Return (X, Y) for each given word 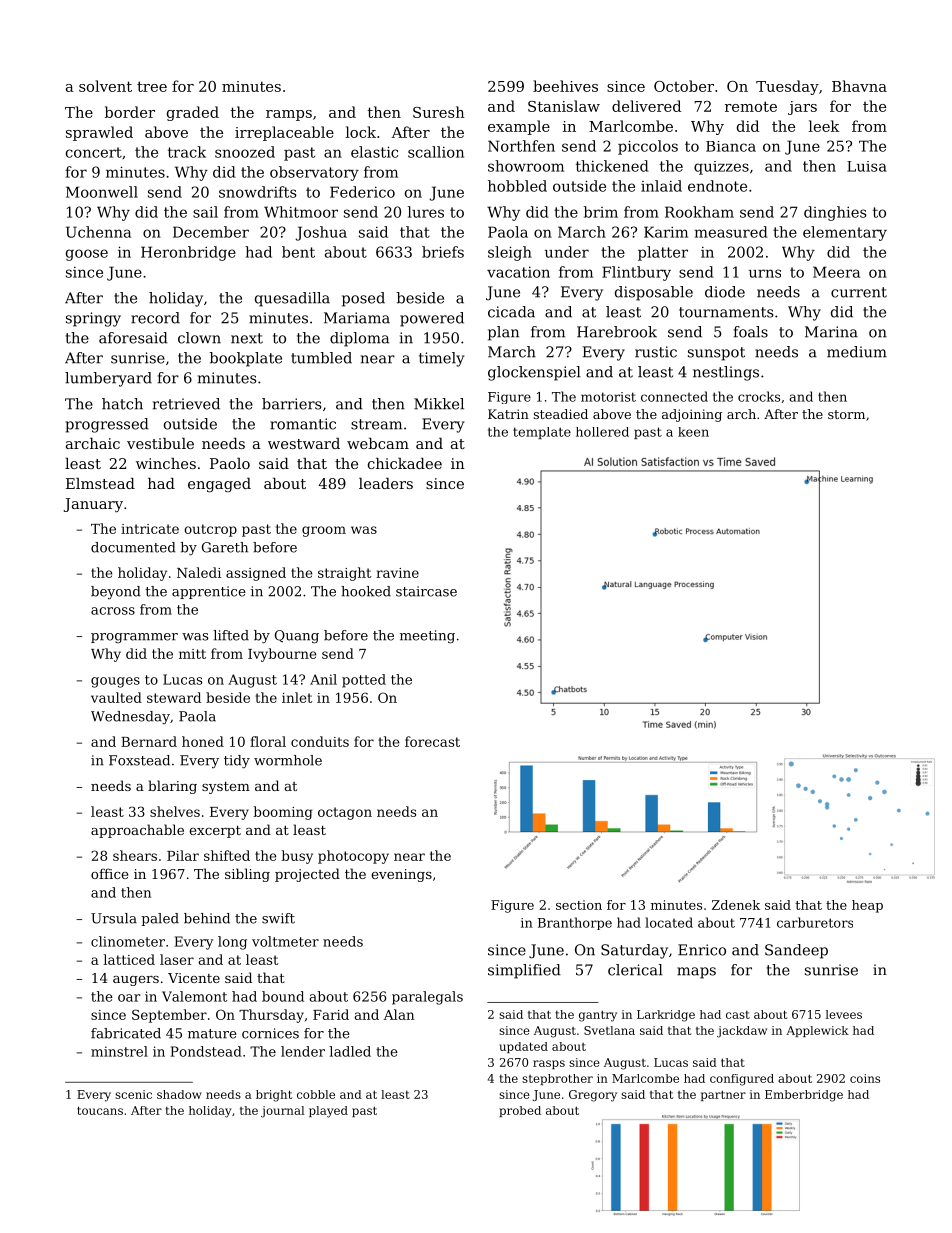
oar (129, 998)
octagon (345, 813)
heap (867, 906)
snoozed (245, 152)
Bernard (149, 741)
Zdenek (736, 905)
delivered (646, 106)
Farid (331, 1014)
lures (426, 212)
